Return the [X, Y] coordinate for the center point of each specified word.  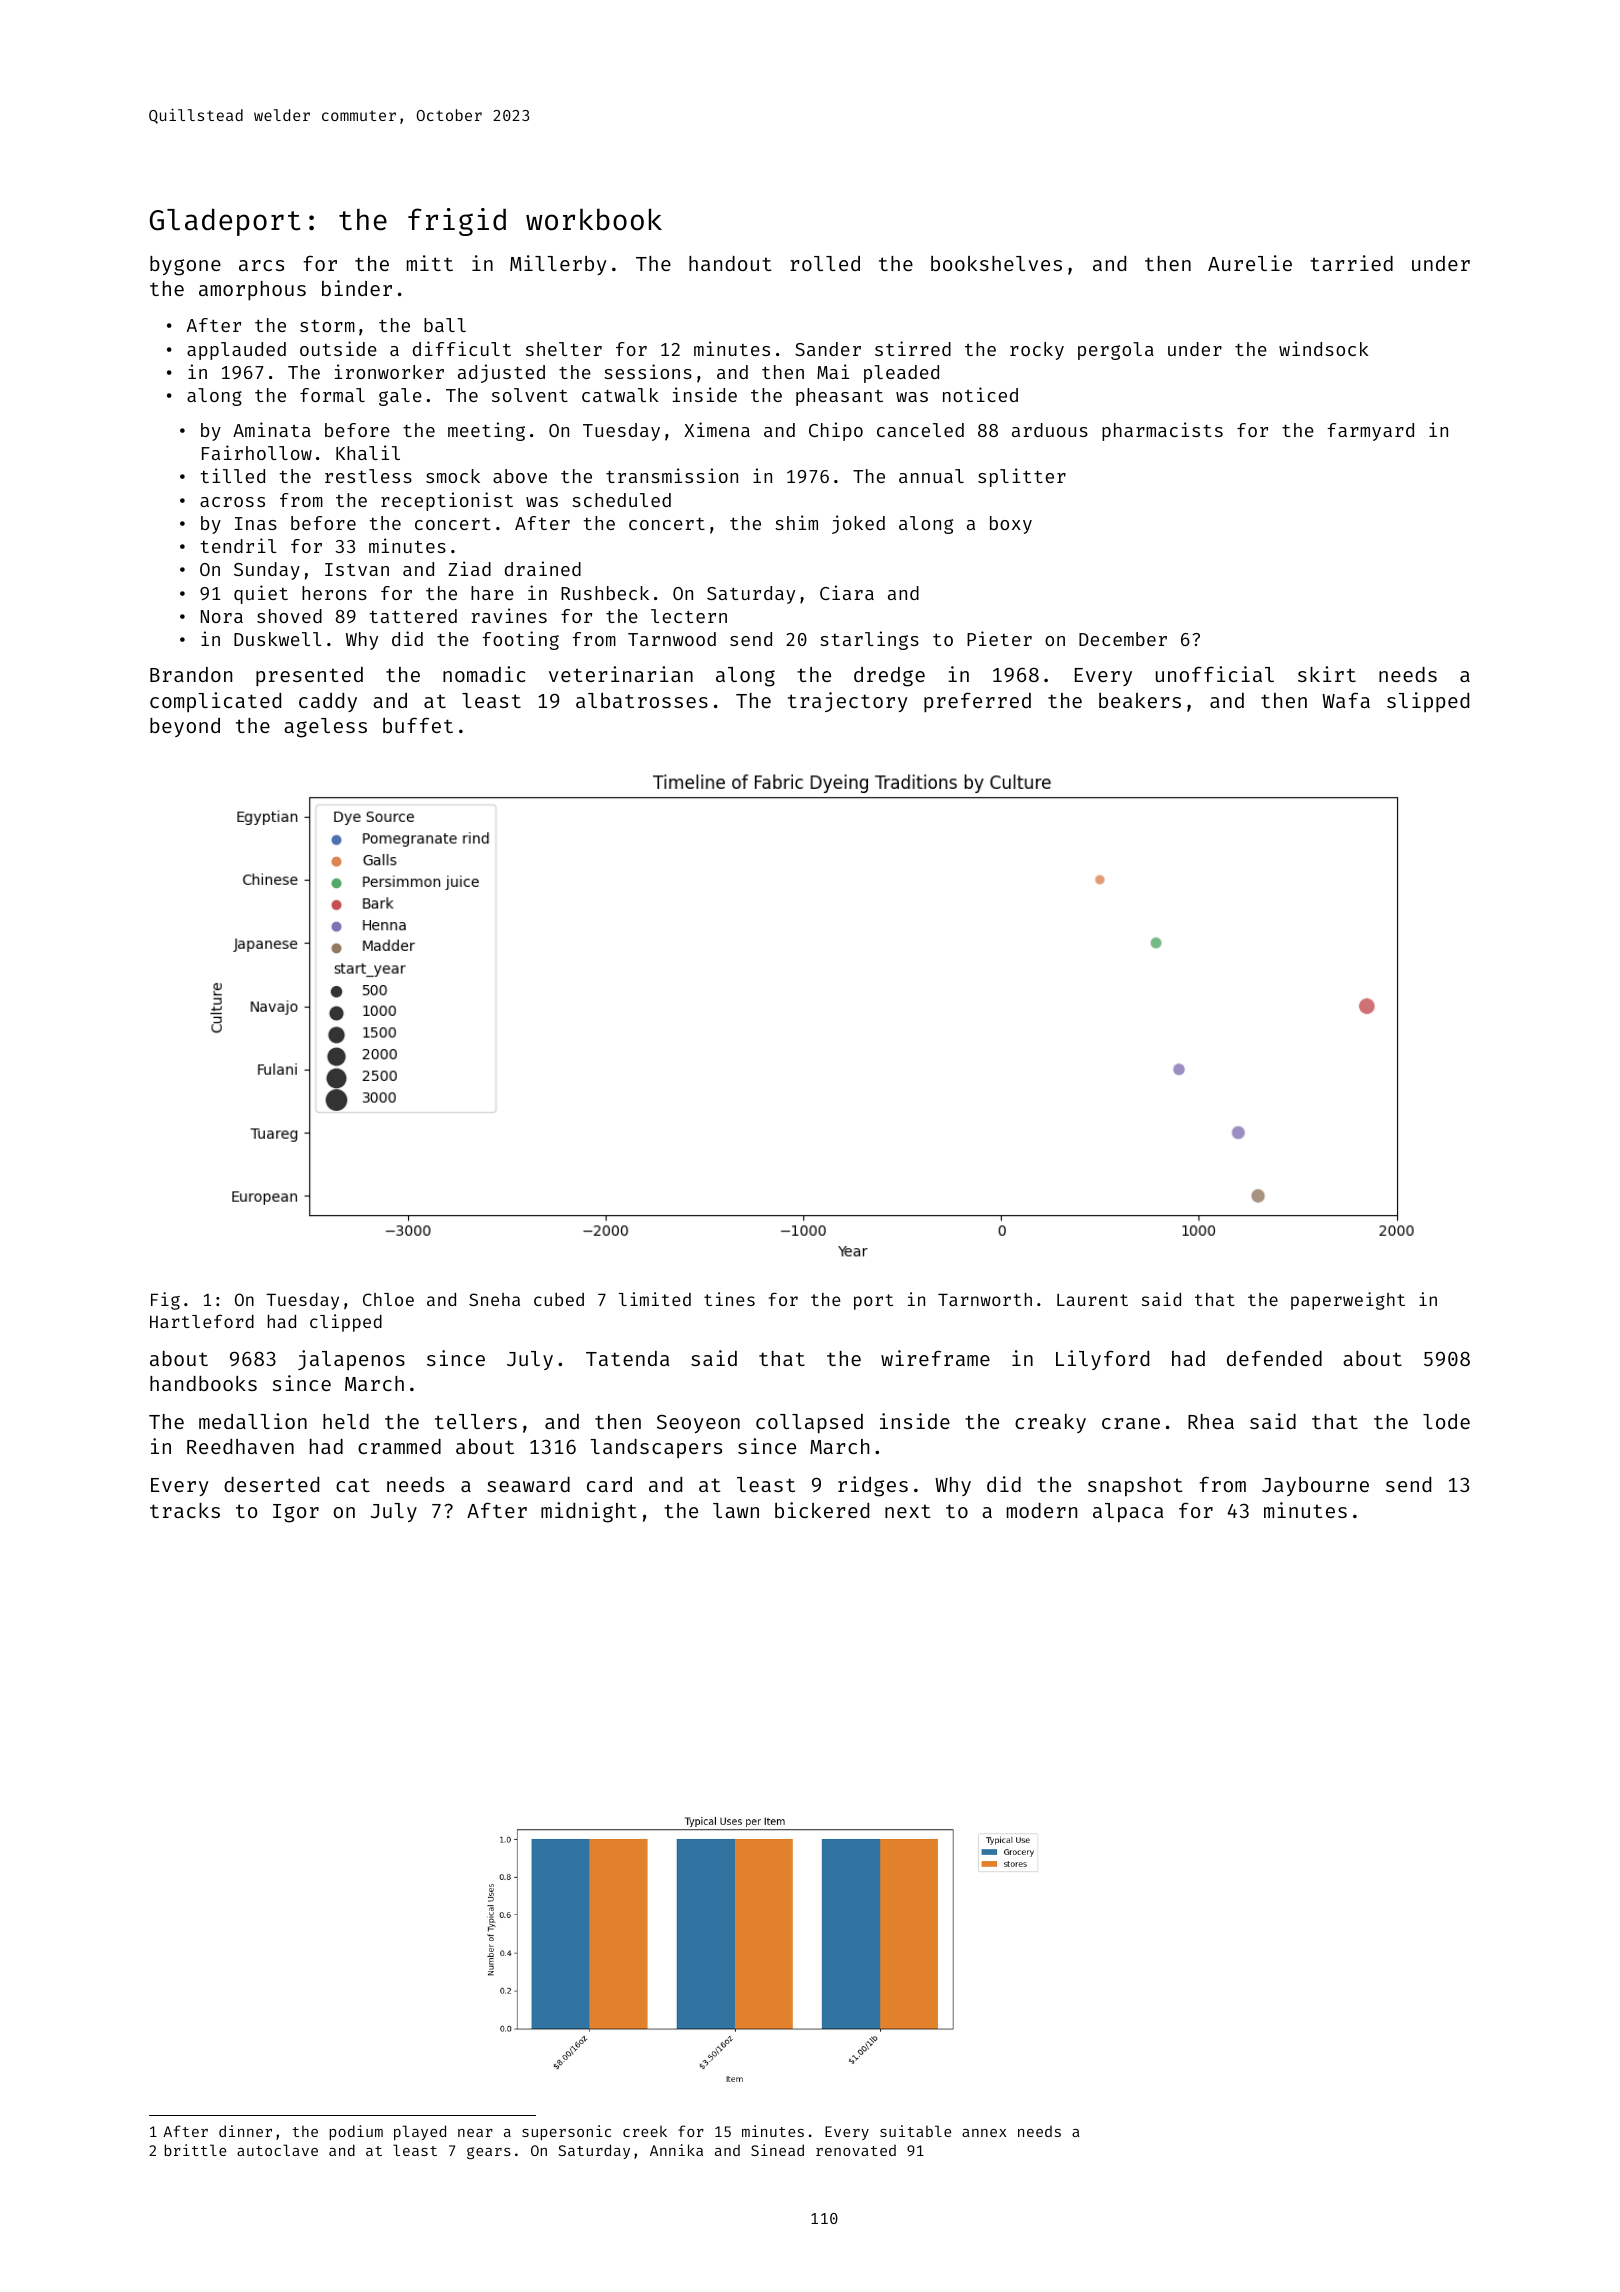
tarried [1351, 263]
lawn [736, 1510]
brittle [195, 2150]
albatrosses [642, 700]
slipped [1428, 702]
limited [655, 1299]
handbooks [203, 1383]
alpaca [1128, 1513]
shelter [564, 349]
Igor [296, 1513]
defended [1274, 1358]
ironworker [389, 371]
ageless [325, 728]
